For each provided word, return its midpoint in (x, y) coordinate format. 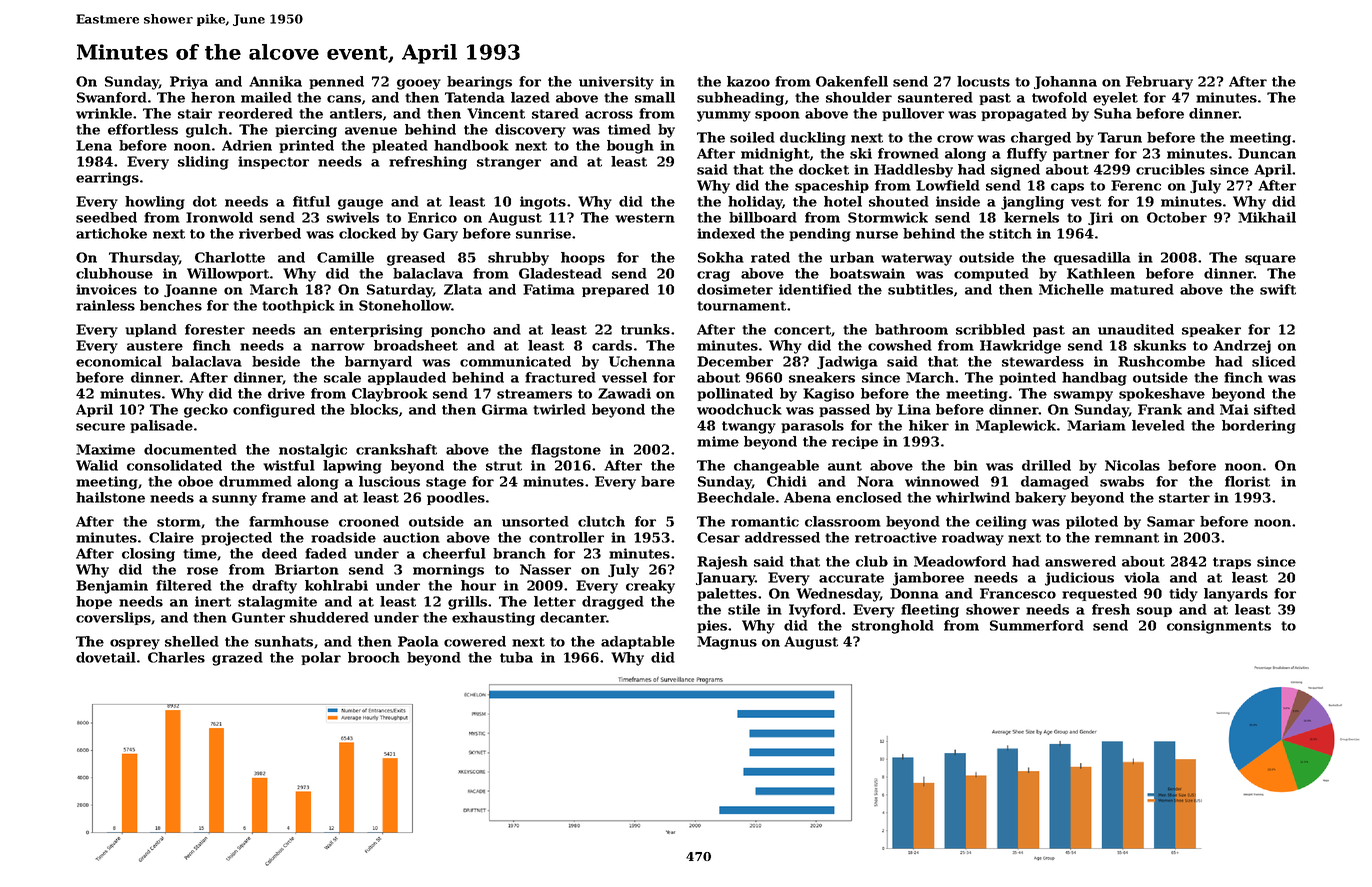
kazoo (748, 81)
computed (991, 274)
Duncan (1267, 153)
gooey (419, 84)
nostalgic (313, 451)
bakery (1040, 499)
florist (1247, 481)
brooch (374, 657)
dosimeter (735, 289)
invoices (106, 289)
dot (205, 201)
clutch (601, 521)
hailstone (110, 497)
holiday (755, 203)
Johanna (1065, 82)
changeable (776, 467)
